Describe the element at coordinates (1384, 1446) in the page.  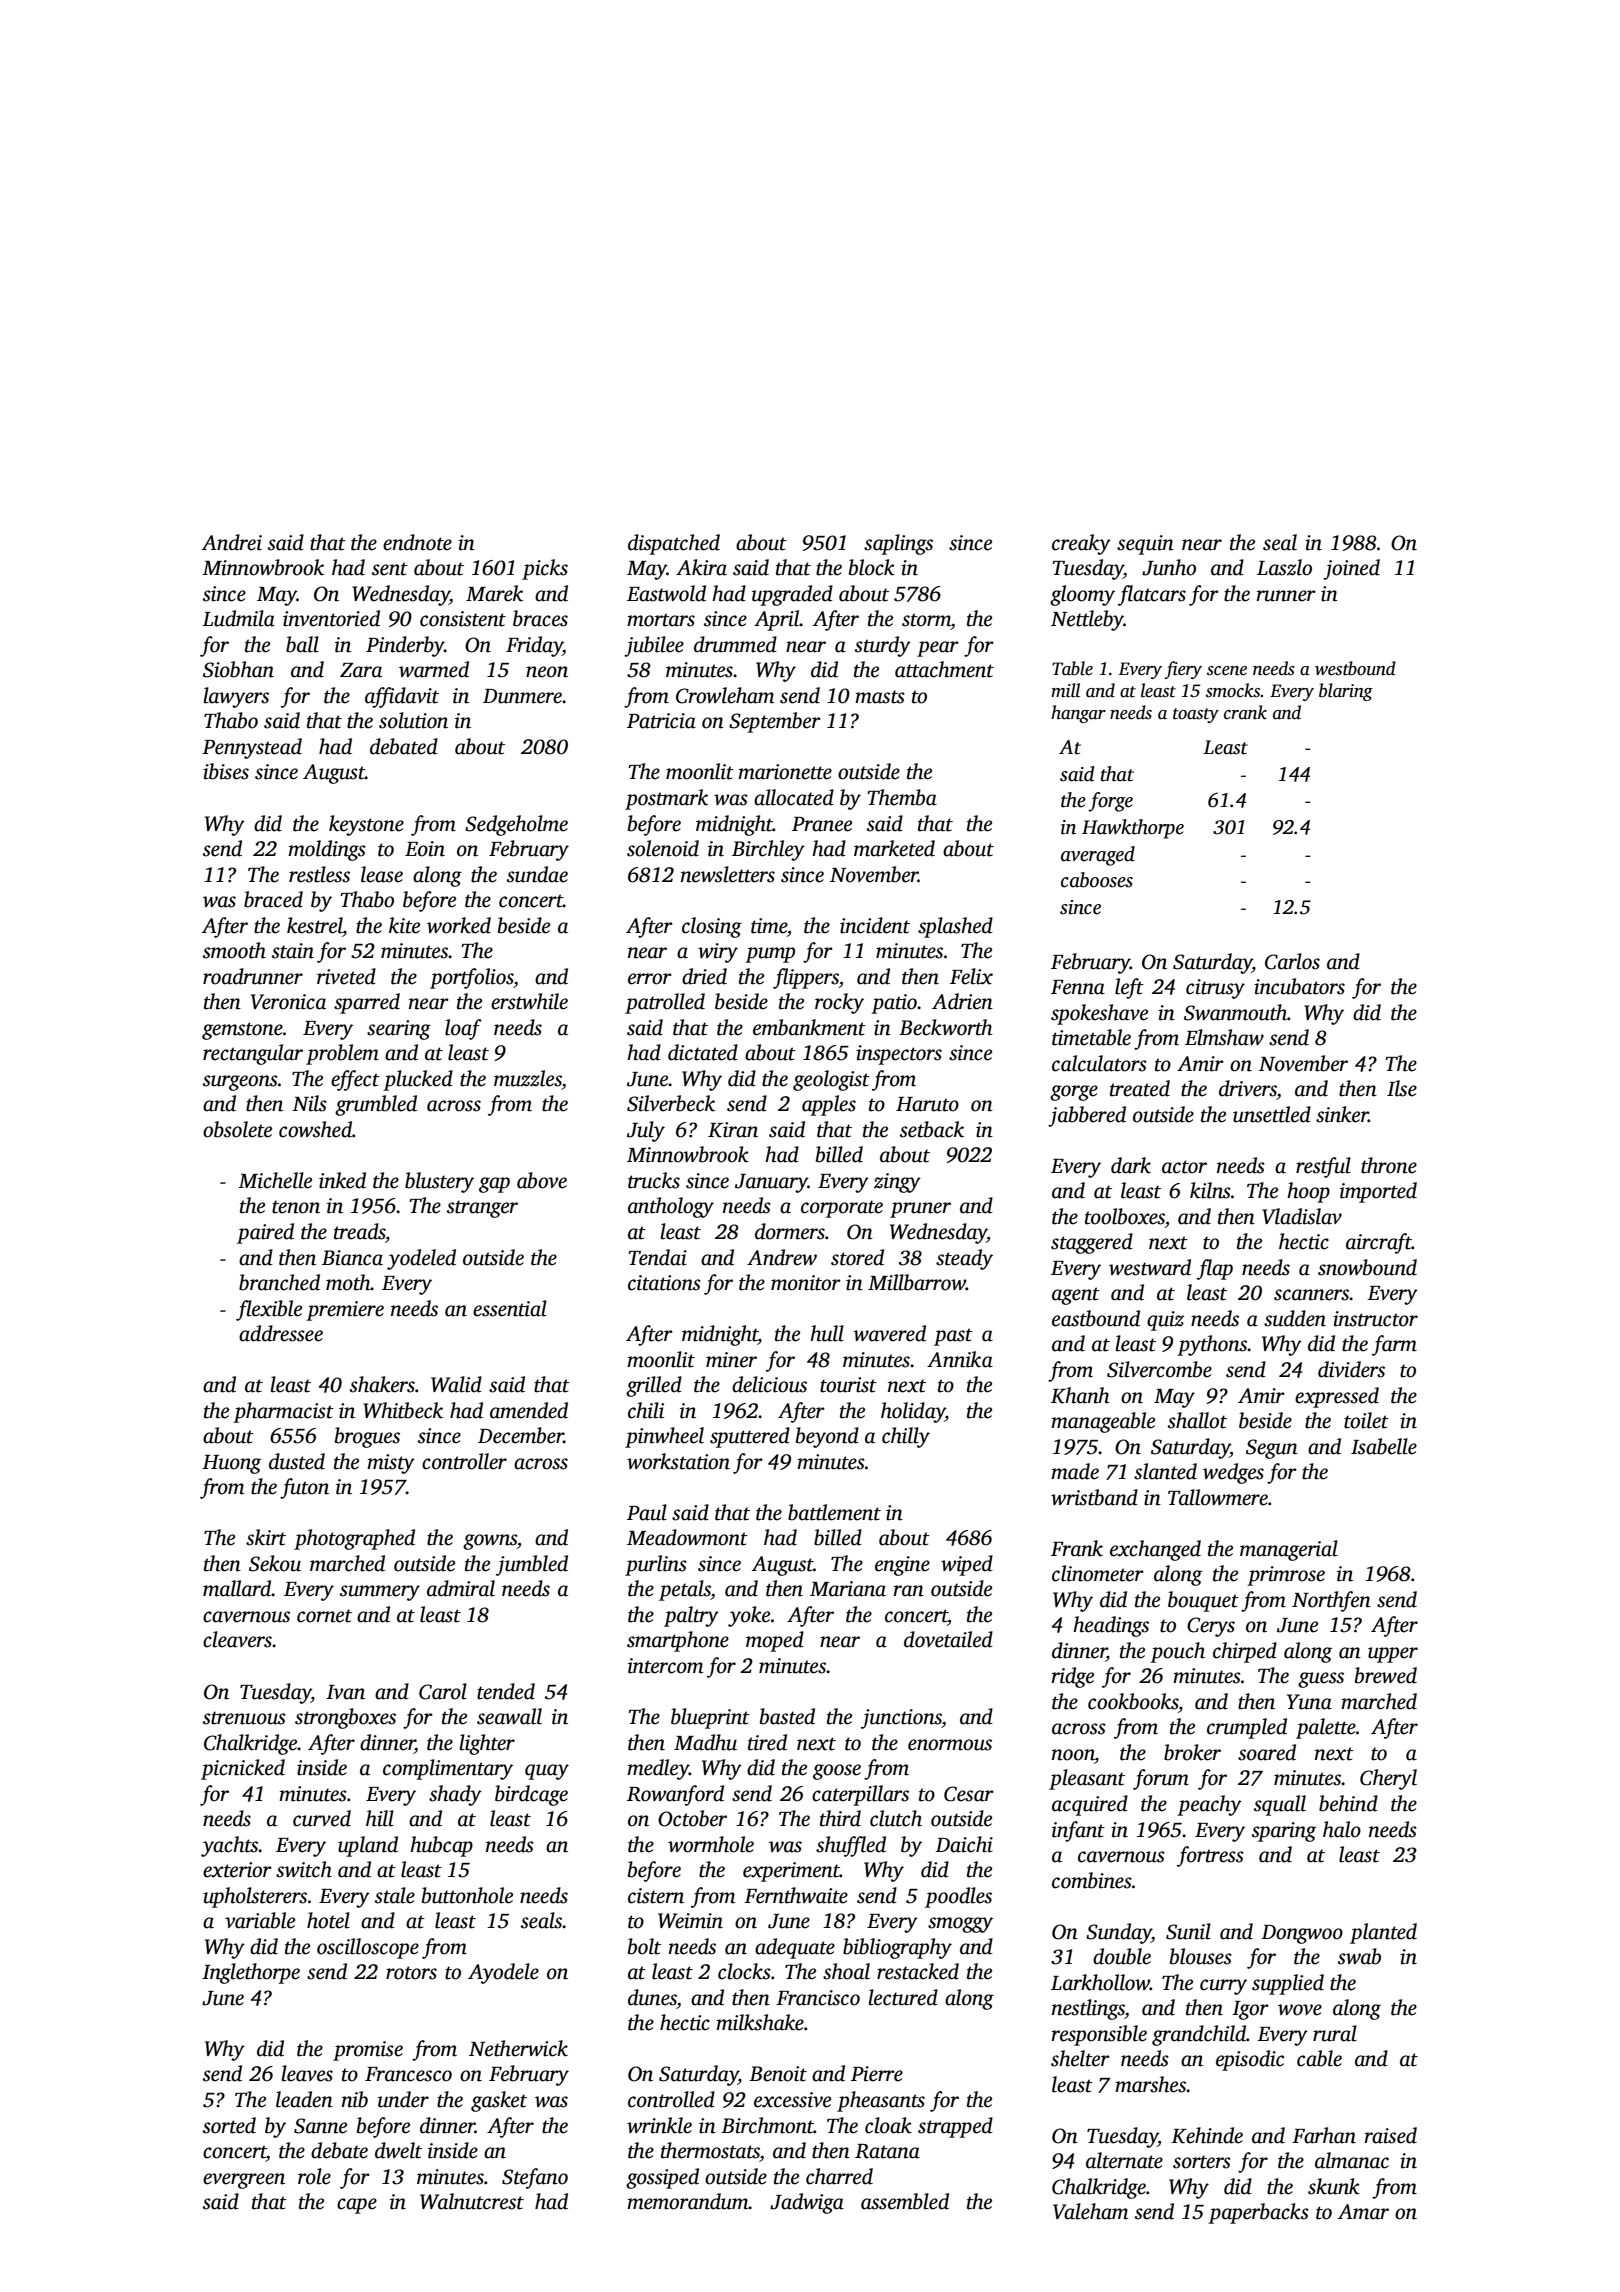
I see `Isabelle` at that location.
